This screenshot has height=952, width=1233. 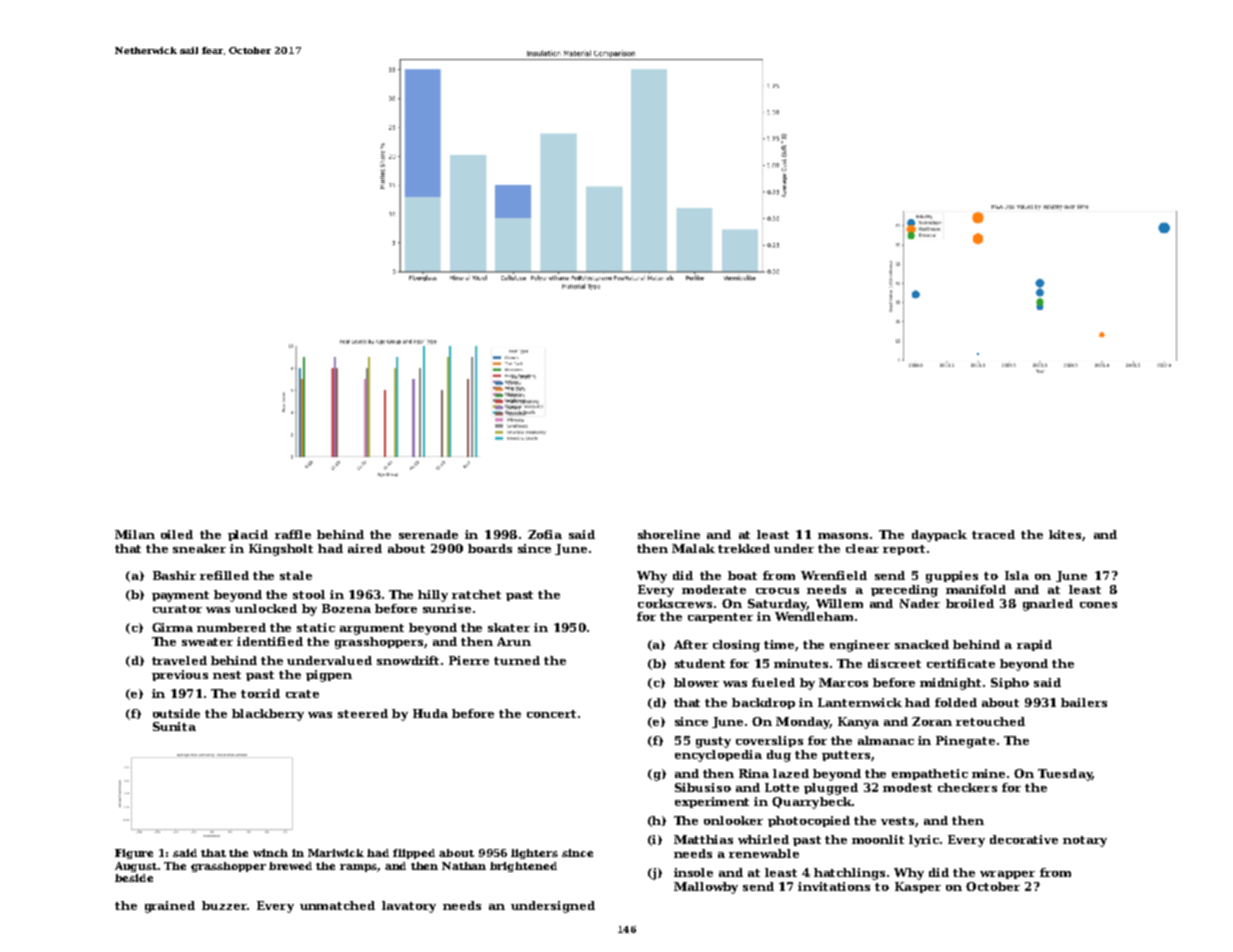 I want to click on concert, so click(x=551, y=714).
